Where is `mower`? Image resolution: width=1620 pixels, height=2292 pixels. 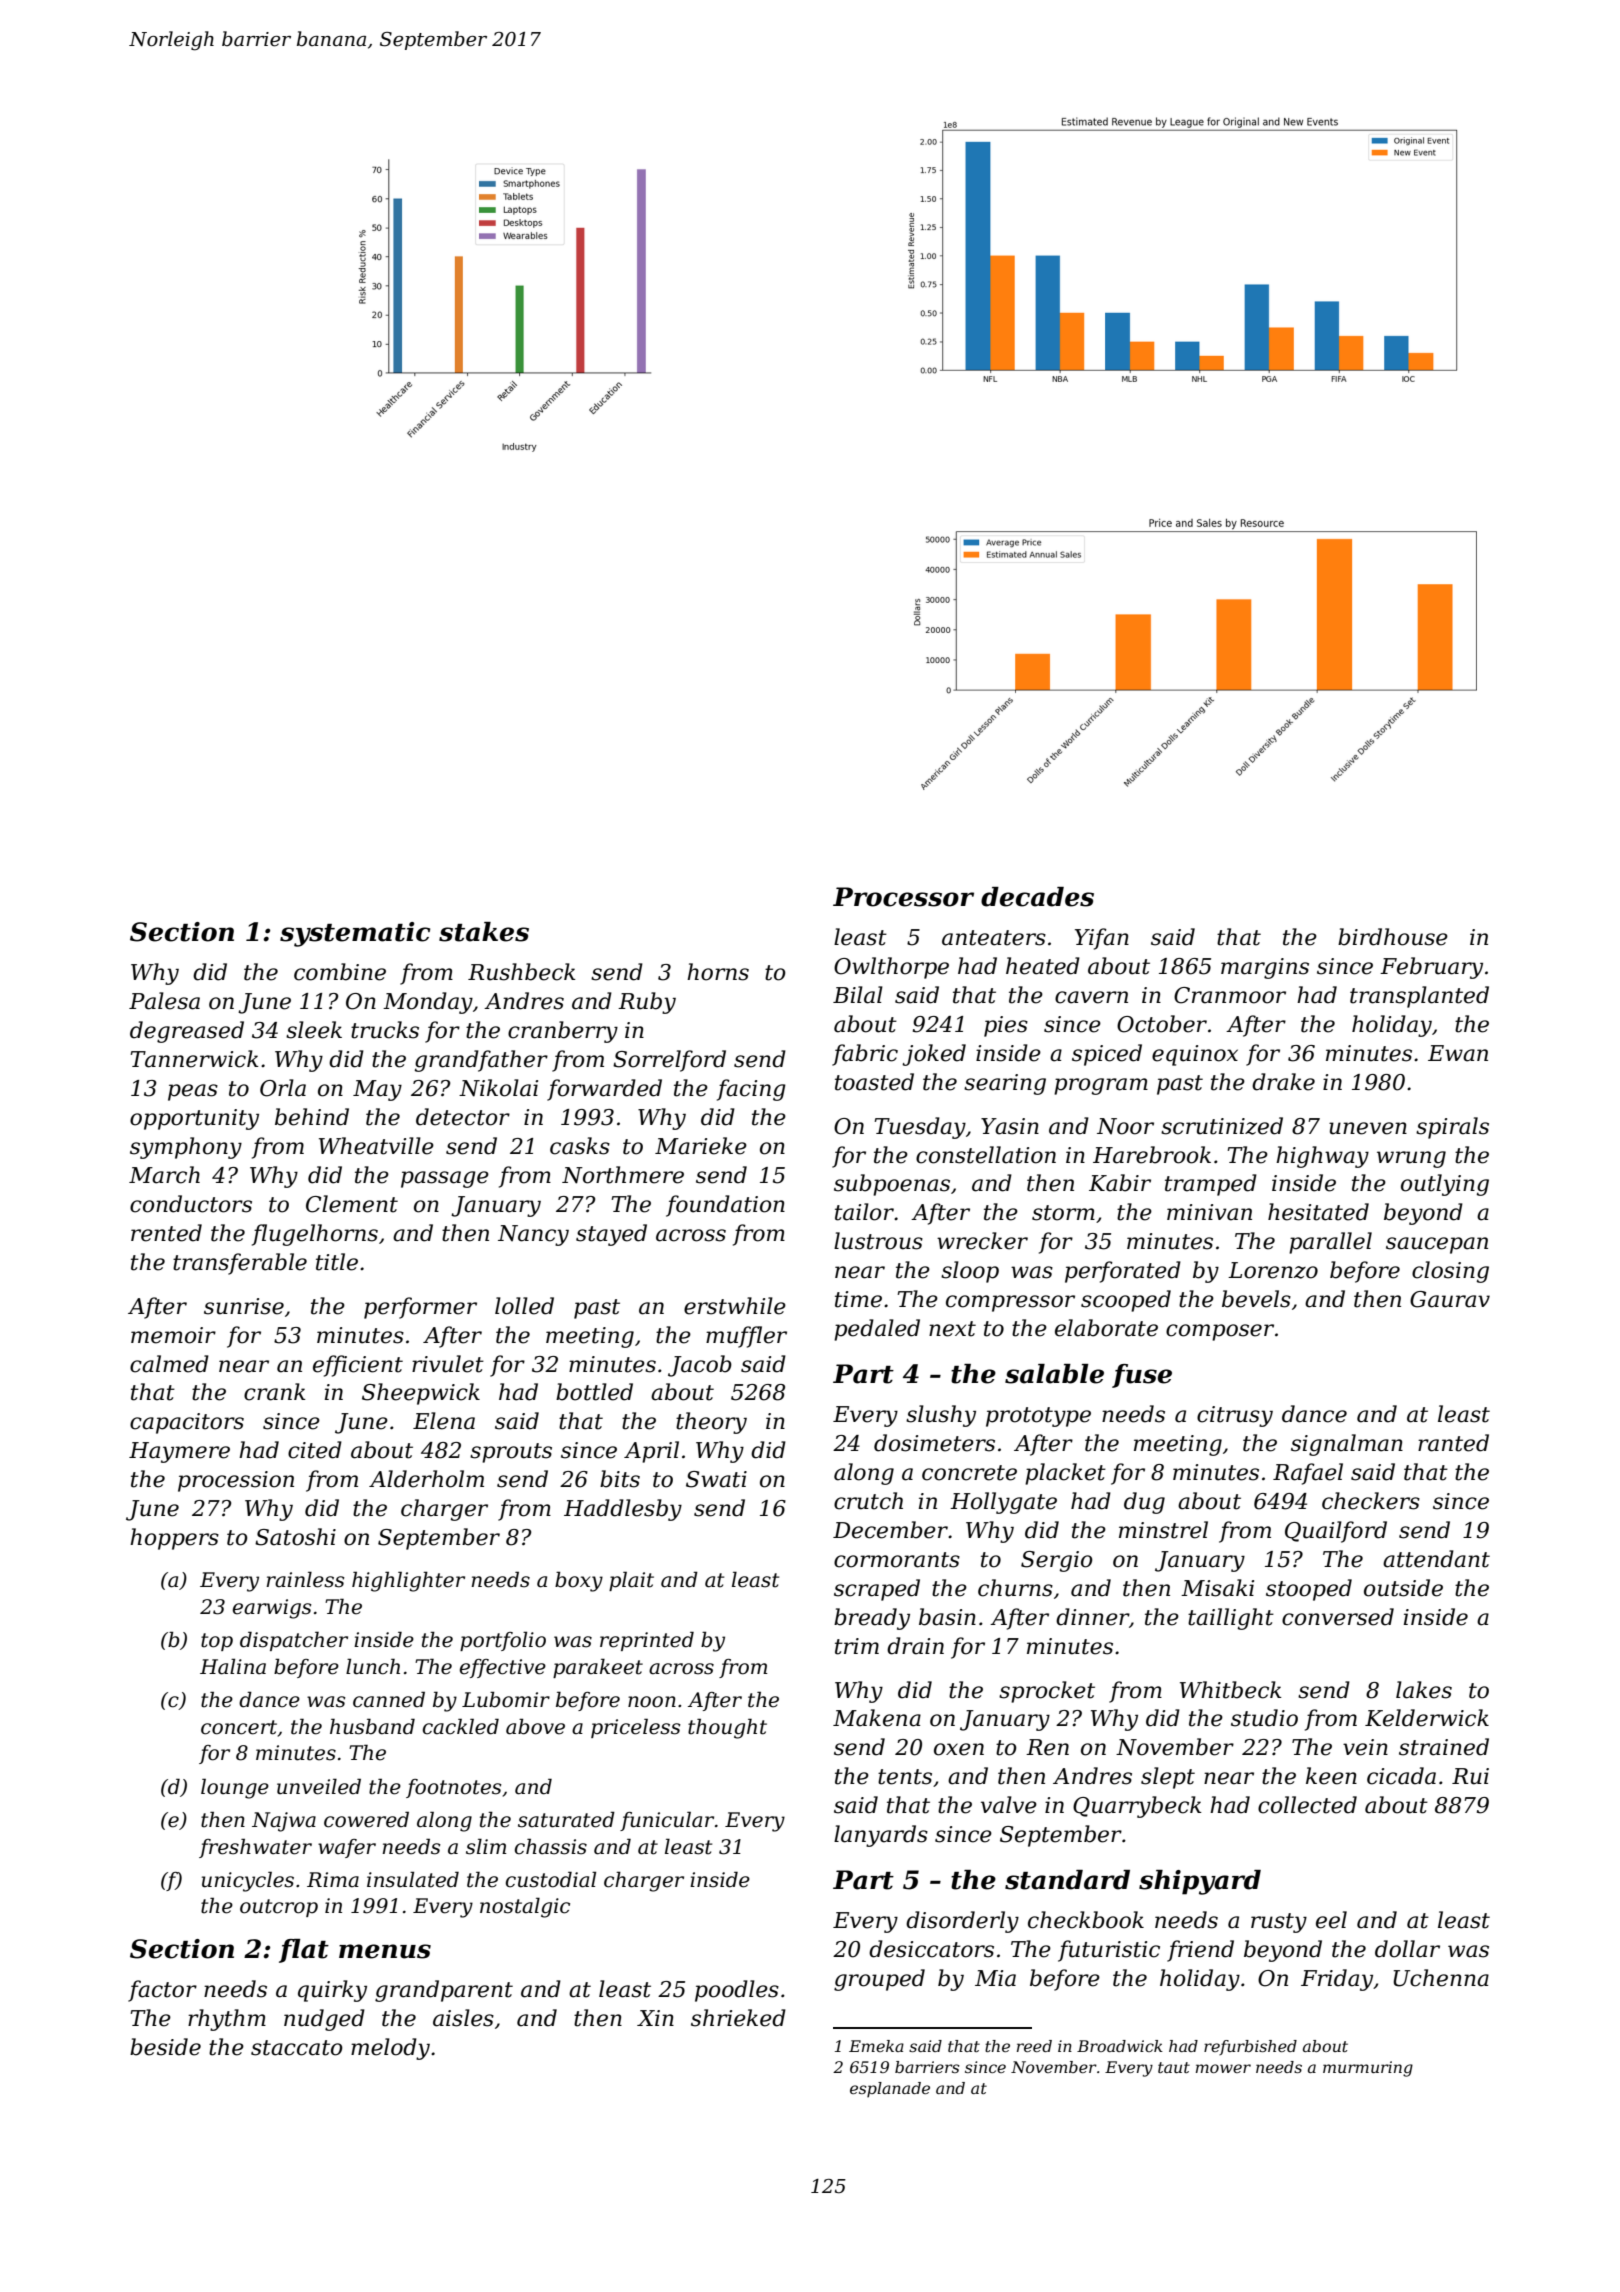 mower is located at coordinates (1223, 2068).
